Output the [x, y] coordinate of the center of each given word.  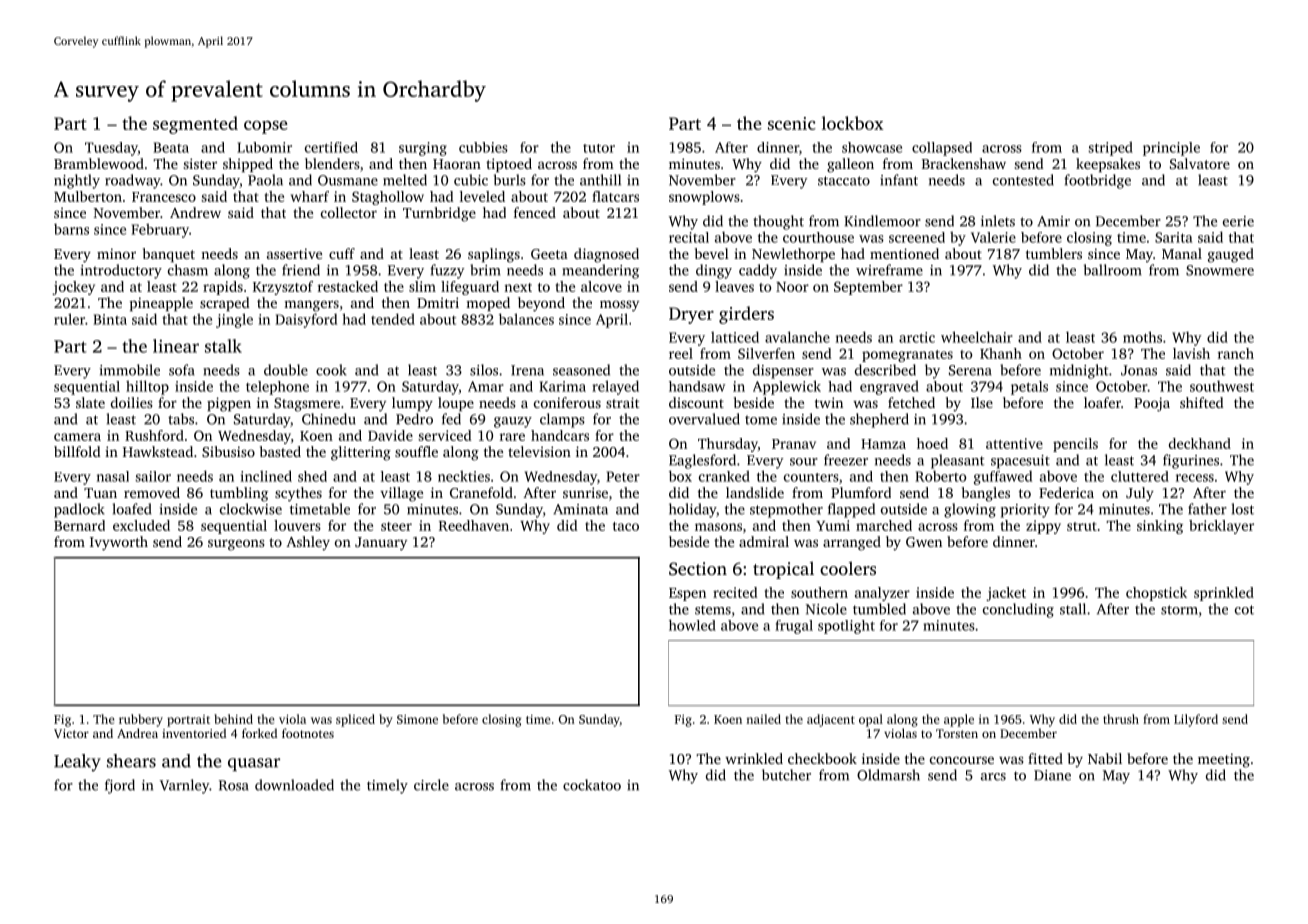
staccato [844, 181]
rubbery [141, 720]
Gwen [924, 542]
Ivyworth [119, 543]
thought [778, 222]
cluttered [1140, 476]
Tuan [100, 493]
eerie [1238, 221]
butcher [786, 775]
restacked [348, 286]
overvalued [704, 419]
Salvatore [1200, 163]
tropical [783, 570]
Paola [265, 180]
